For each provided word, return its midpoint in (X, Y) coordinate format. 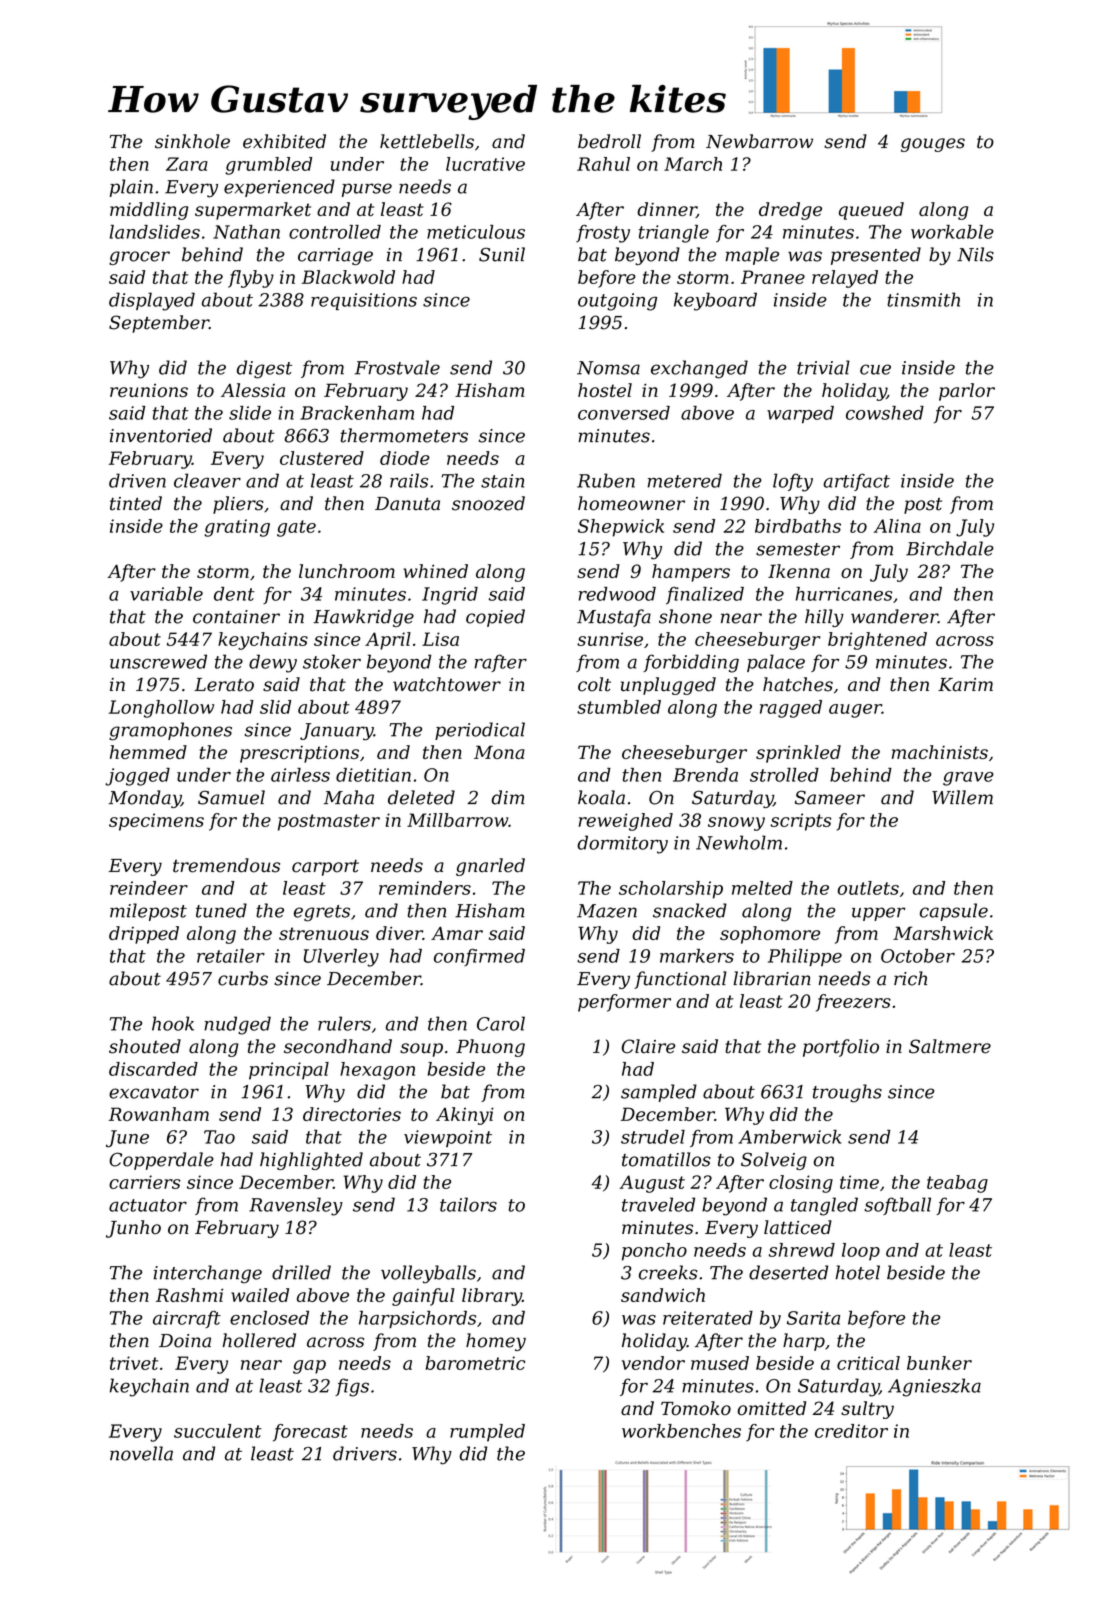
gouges (933, 145)
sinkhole (192, 141)
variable (166, 594)
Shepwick (621, 528)
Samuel (231, 797)
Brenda (705, 775)
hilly (824, 618)
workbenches (681, 1431)
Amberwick (789, 1136)
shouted (145, 1046)
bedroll (609, 141)
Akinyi (465, 1116)
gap (309, 1367)
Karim (965, 685)
